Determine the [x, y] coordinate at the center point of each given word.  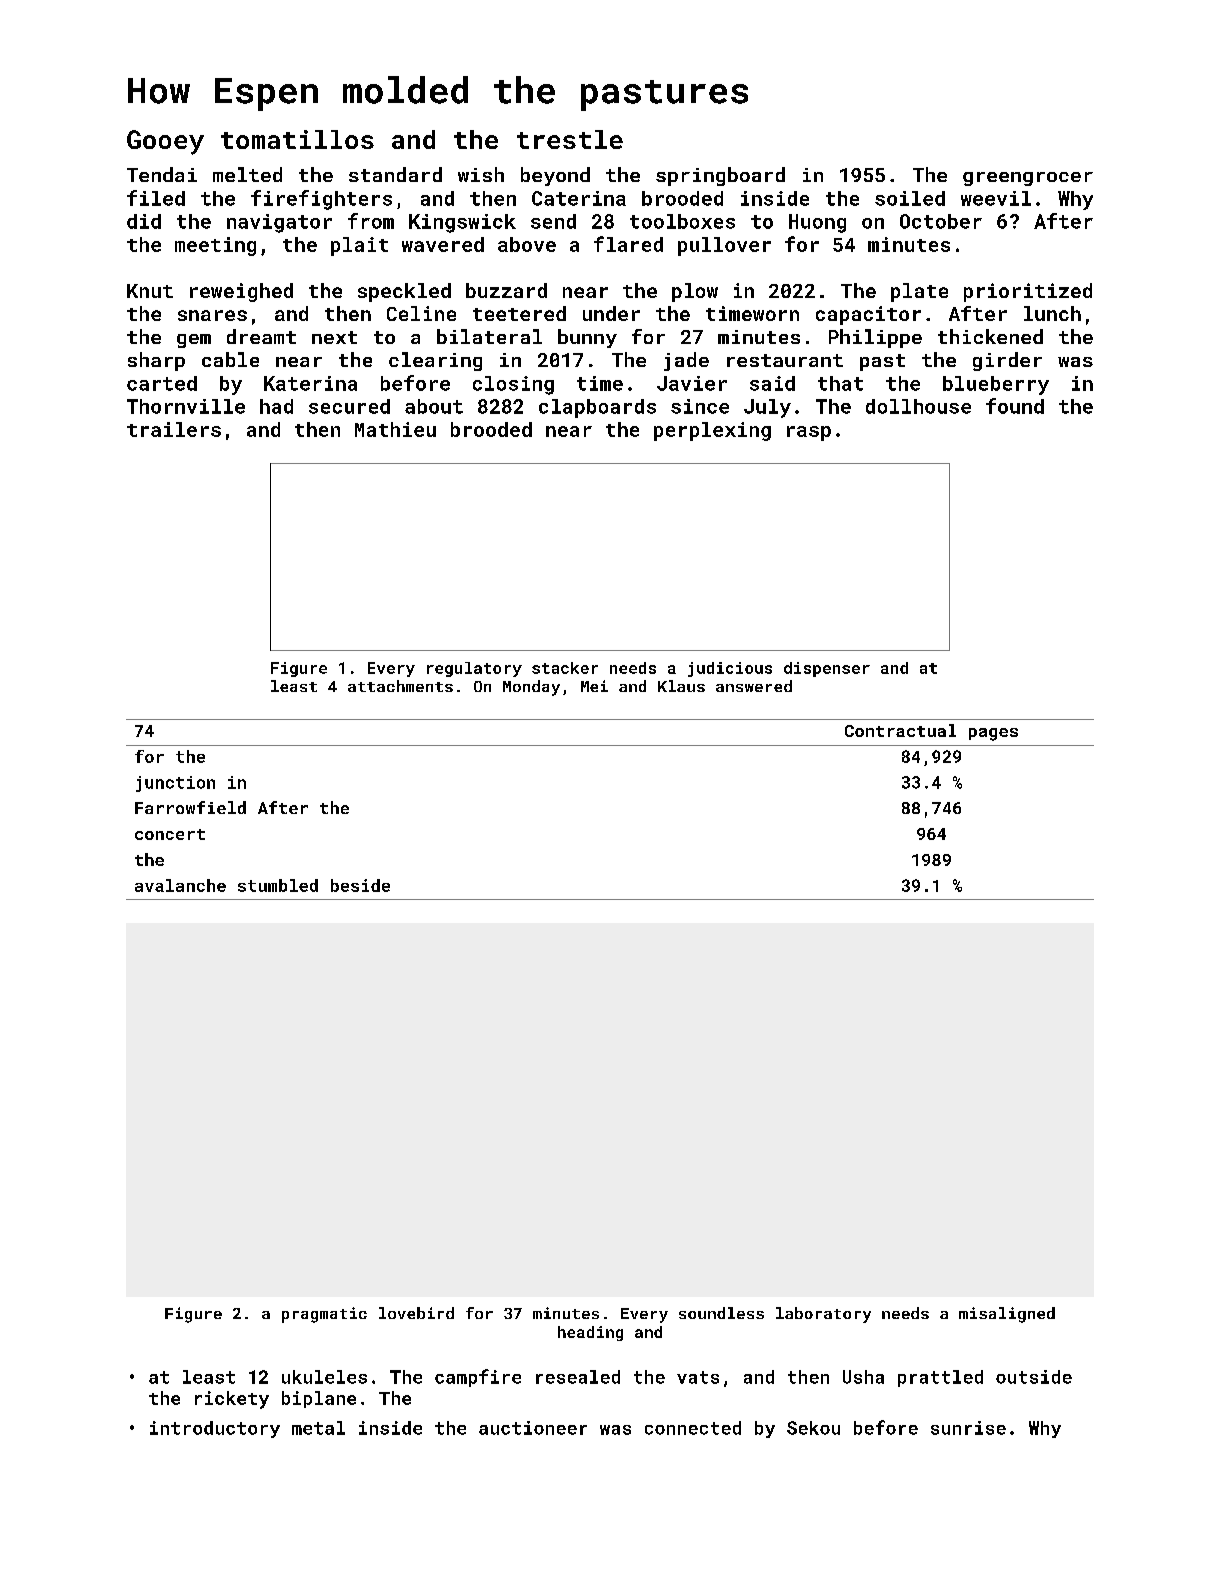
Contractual [900, 730]
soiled [910, 198]
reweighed [241, 292]
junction [175, 784]
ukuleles [324, 1377]
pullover [724, 246]
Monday [531, 688]
